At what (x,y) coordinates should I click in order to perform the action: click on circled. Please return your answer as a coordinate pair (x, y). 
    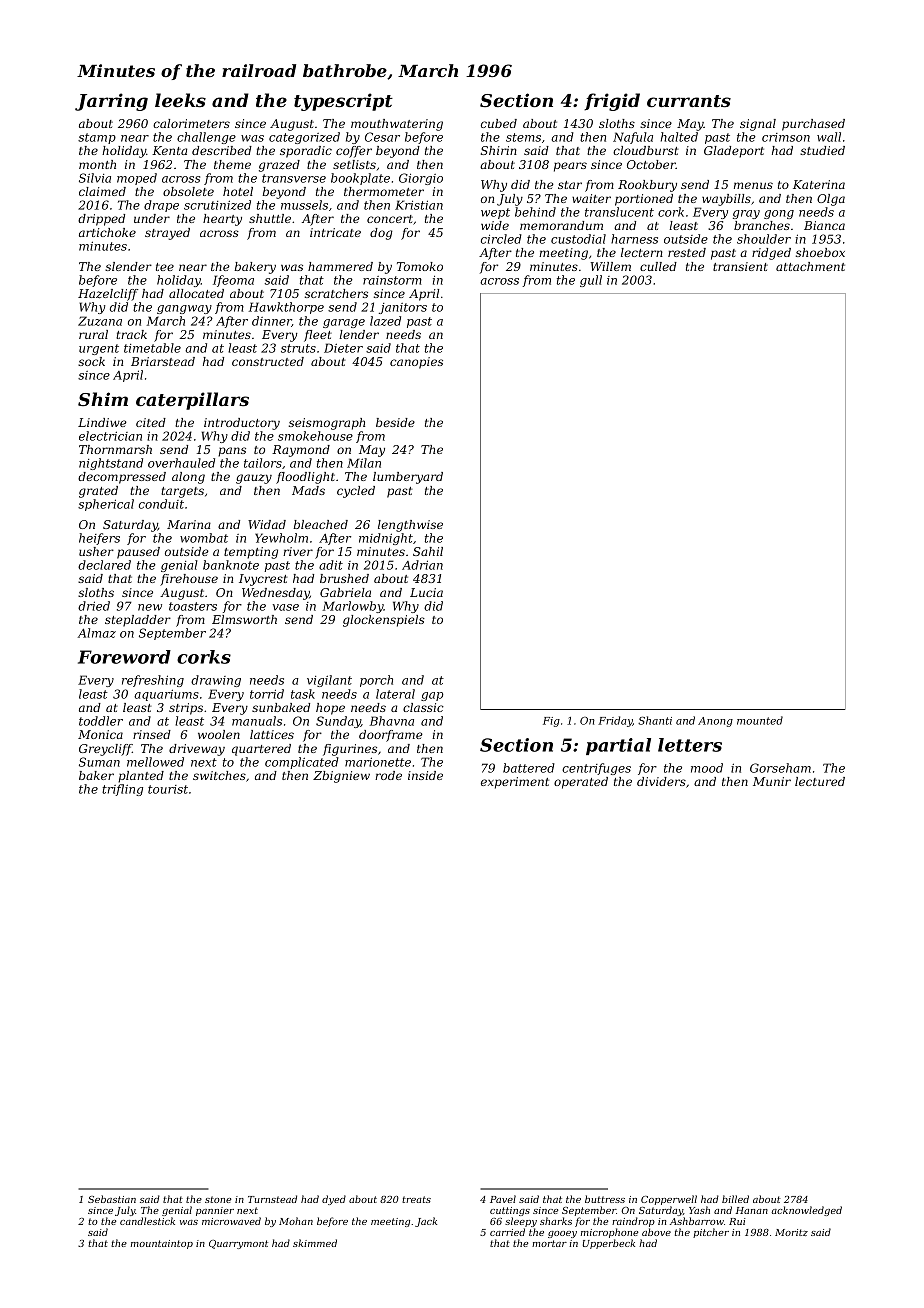
    Looking at the image, I should click on (501, 239).
